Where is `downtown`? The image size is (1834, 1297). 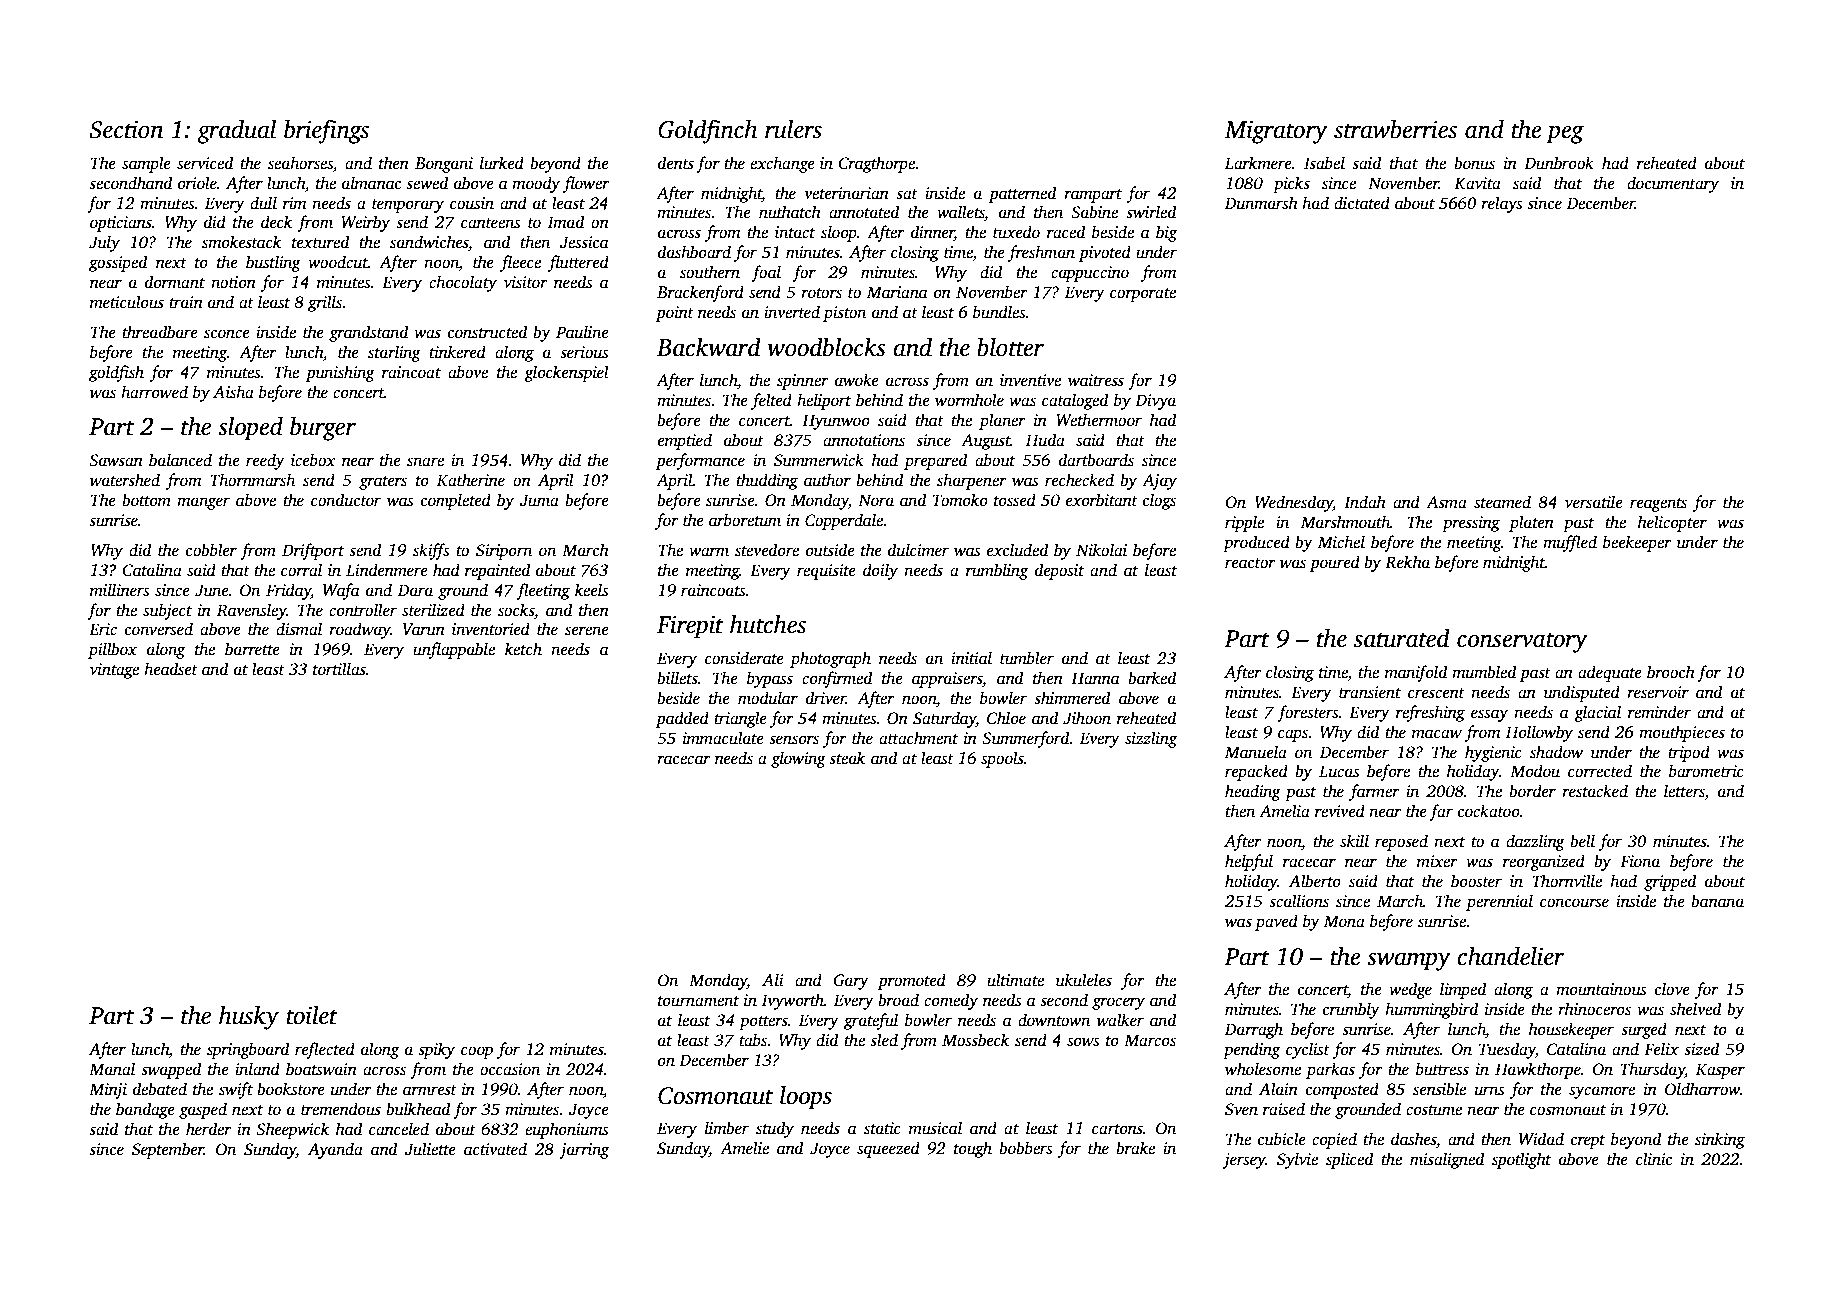
downtown is located at coordinates (1054, 1020).
